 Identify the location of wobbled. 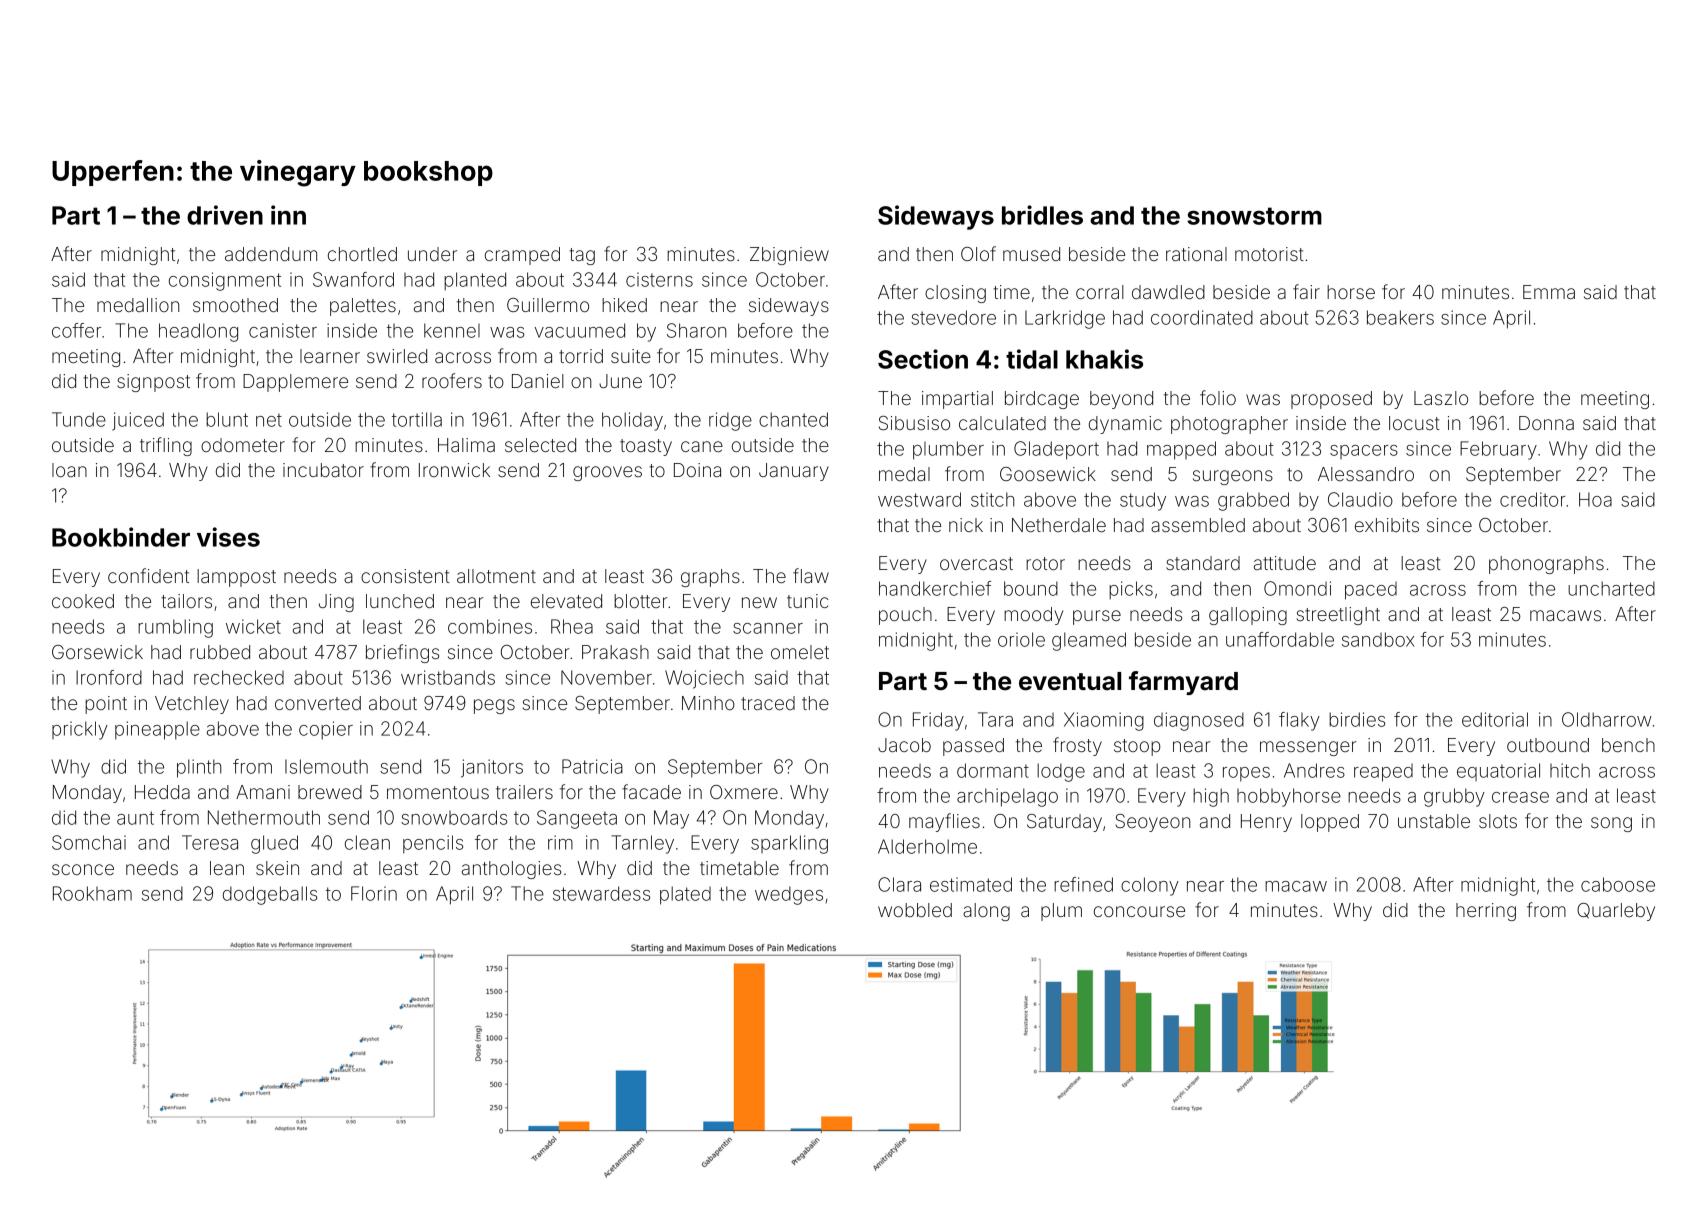
(915, 910).
